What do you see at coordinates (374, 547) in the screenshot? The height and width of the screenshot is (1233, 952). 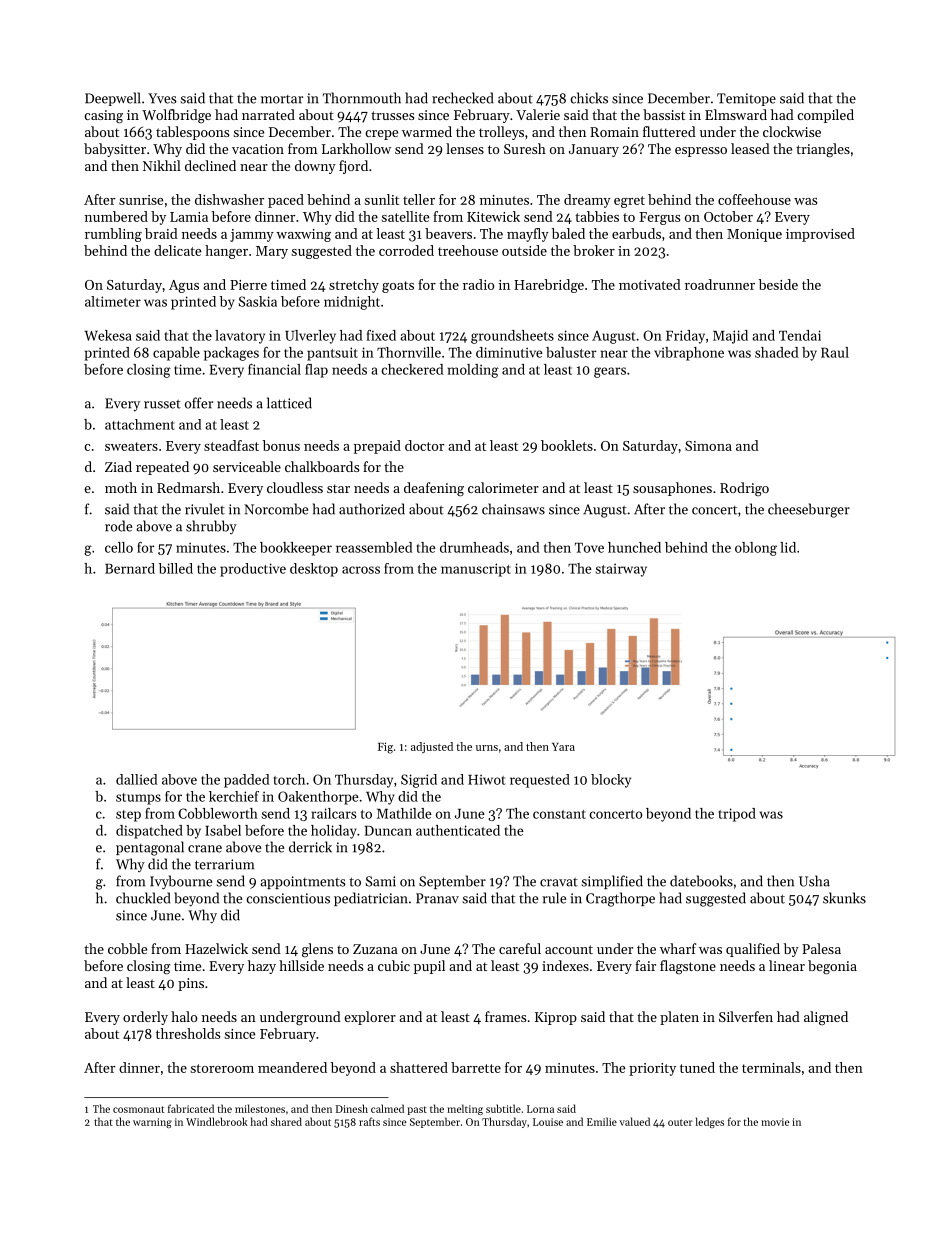 I see `reassembled` at bounding box center [374, 547].
